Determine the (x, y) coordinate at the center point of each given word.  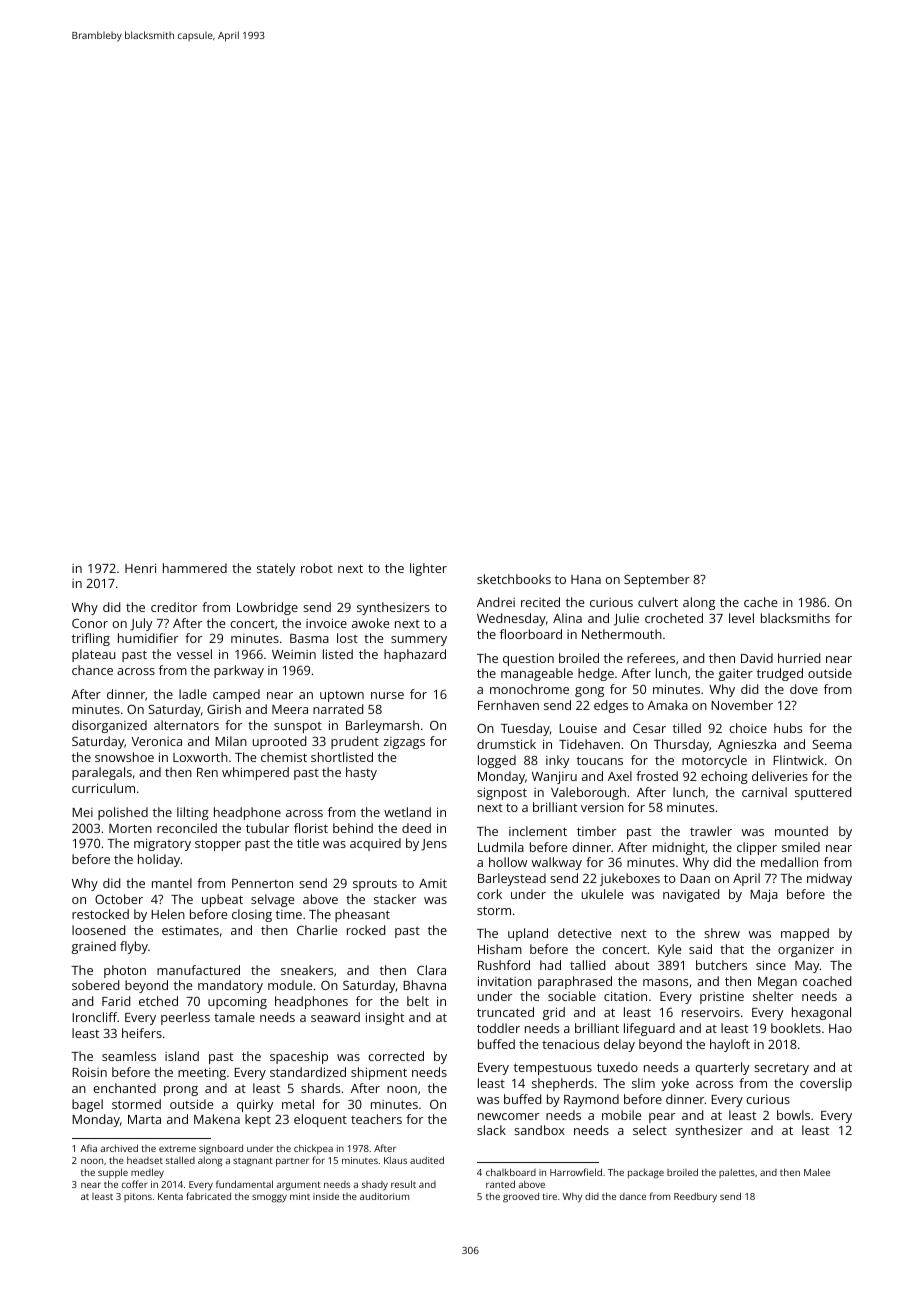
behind (353, 828)
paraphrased (575, 982)
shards (320, 1088)
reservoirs (711, 1012)
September (657, 580)
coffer (134, 1184)
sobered (95, 985)
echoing (724, 777)
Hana (586, 579)
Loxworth (200, 757)
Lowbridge (267, 608)
